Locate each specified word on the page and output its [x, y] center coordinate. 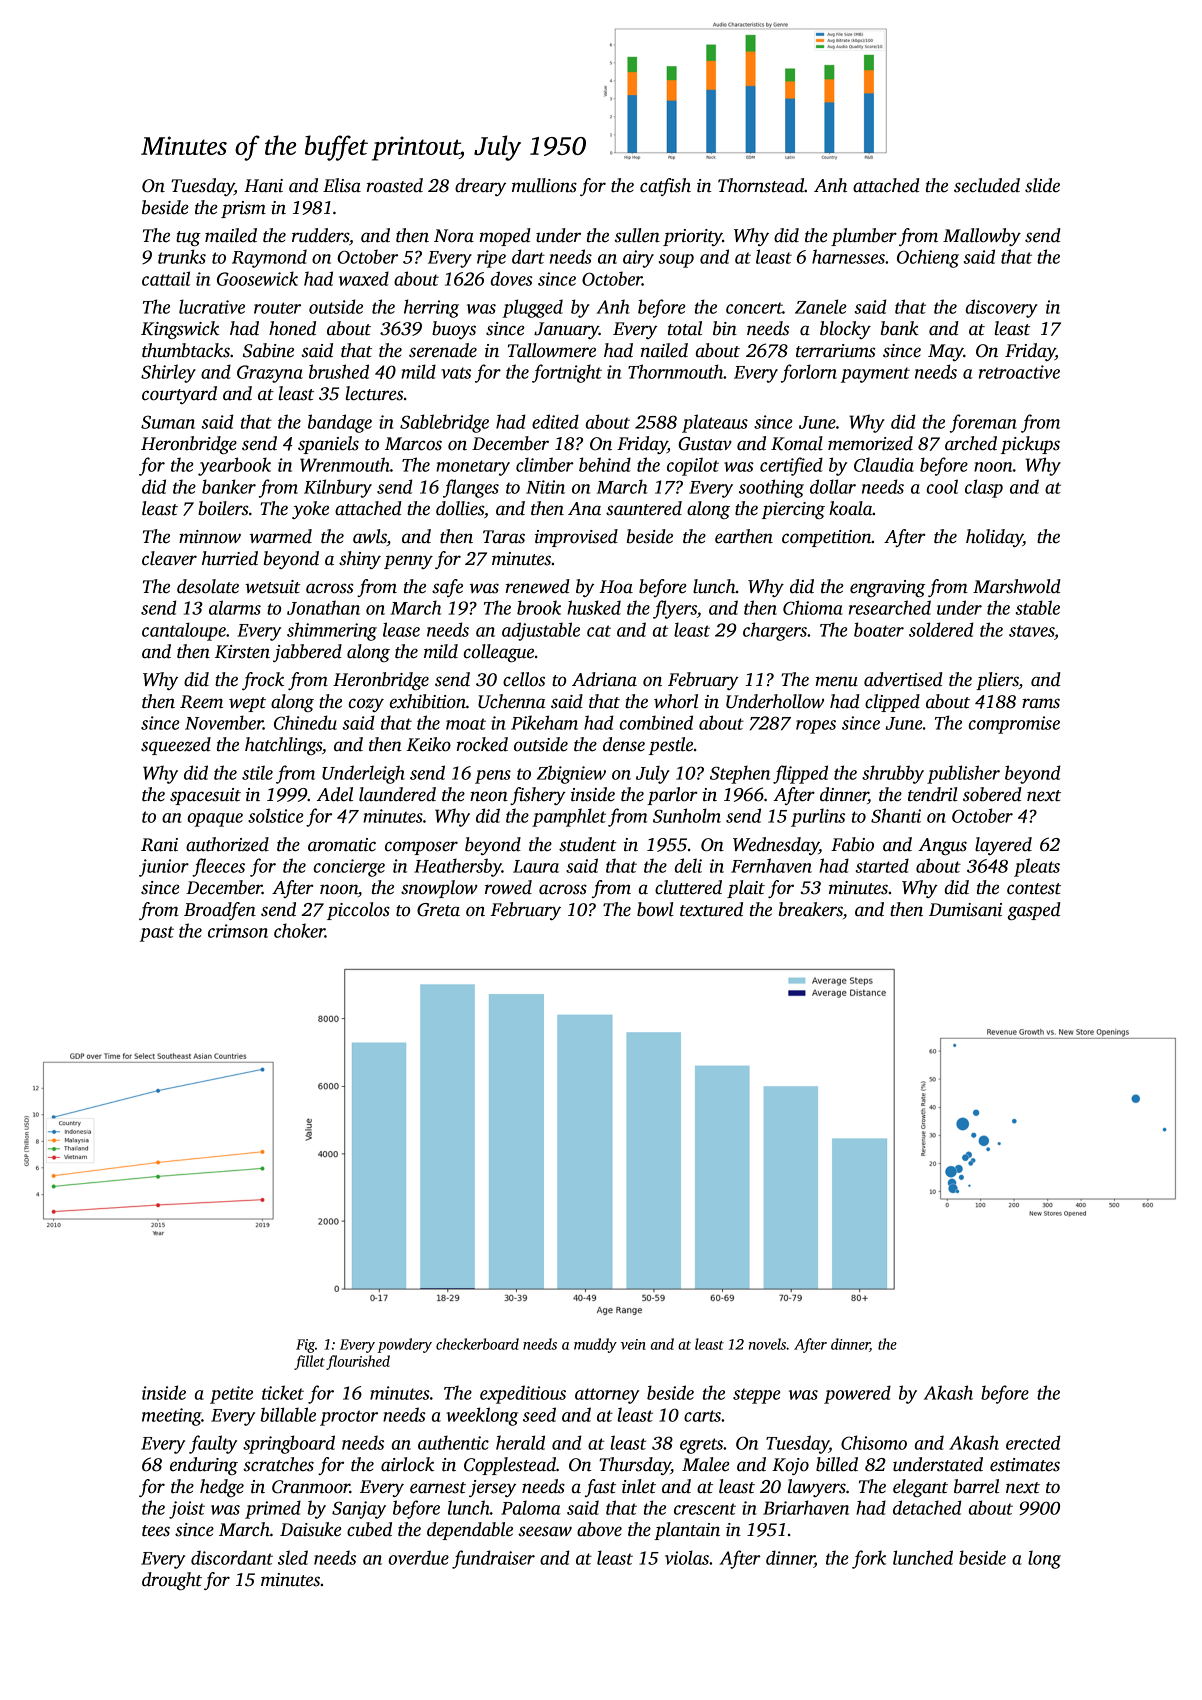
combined [656, 722]
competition [827, 538]
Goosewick [257, 278]
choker [299, 930]
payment [875, 375]
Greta [438, 910]
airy [638, 259]
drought [172, 1581]
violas [687, 1557]
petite [231, 1395]
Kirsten [242, 652]
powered [857, 1394]
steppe [756, 1396]
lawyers [817, 1488]
